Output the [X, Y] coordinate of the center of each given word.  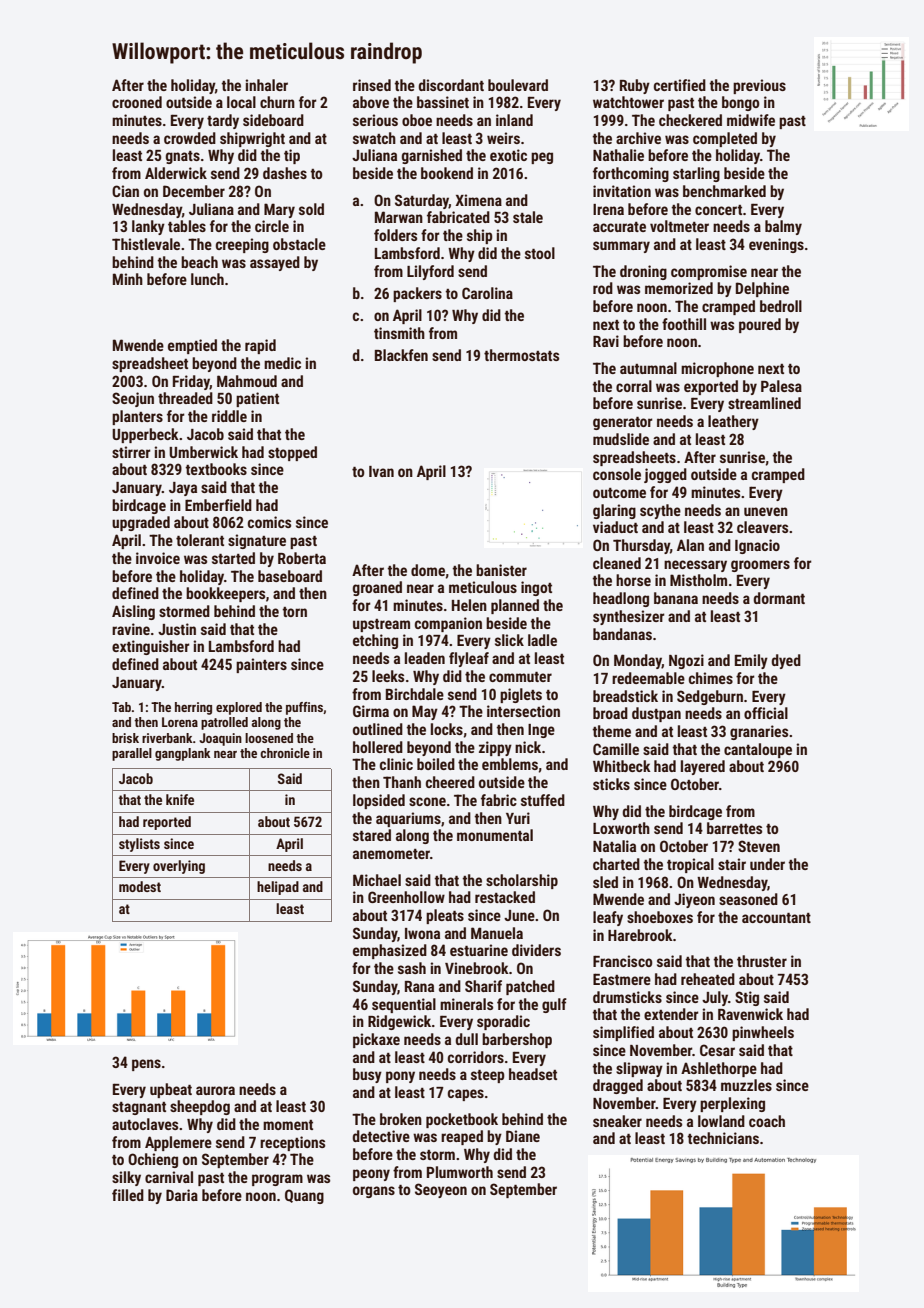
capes [466, 1095]
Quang [304, 1196]
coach [767, 1121]
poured [760, 325]
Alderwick [176, 173]
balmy [783, 227]
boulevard [518, 85]
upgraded [141, 523]
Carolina [487, 293]
